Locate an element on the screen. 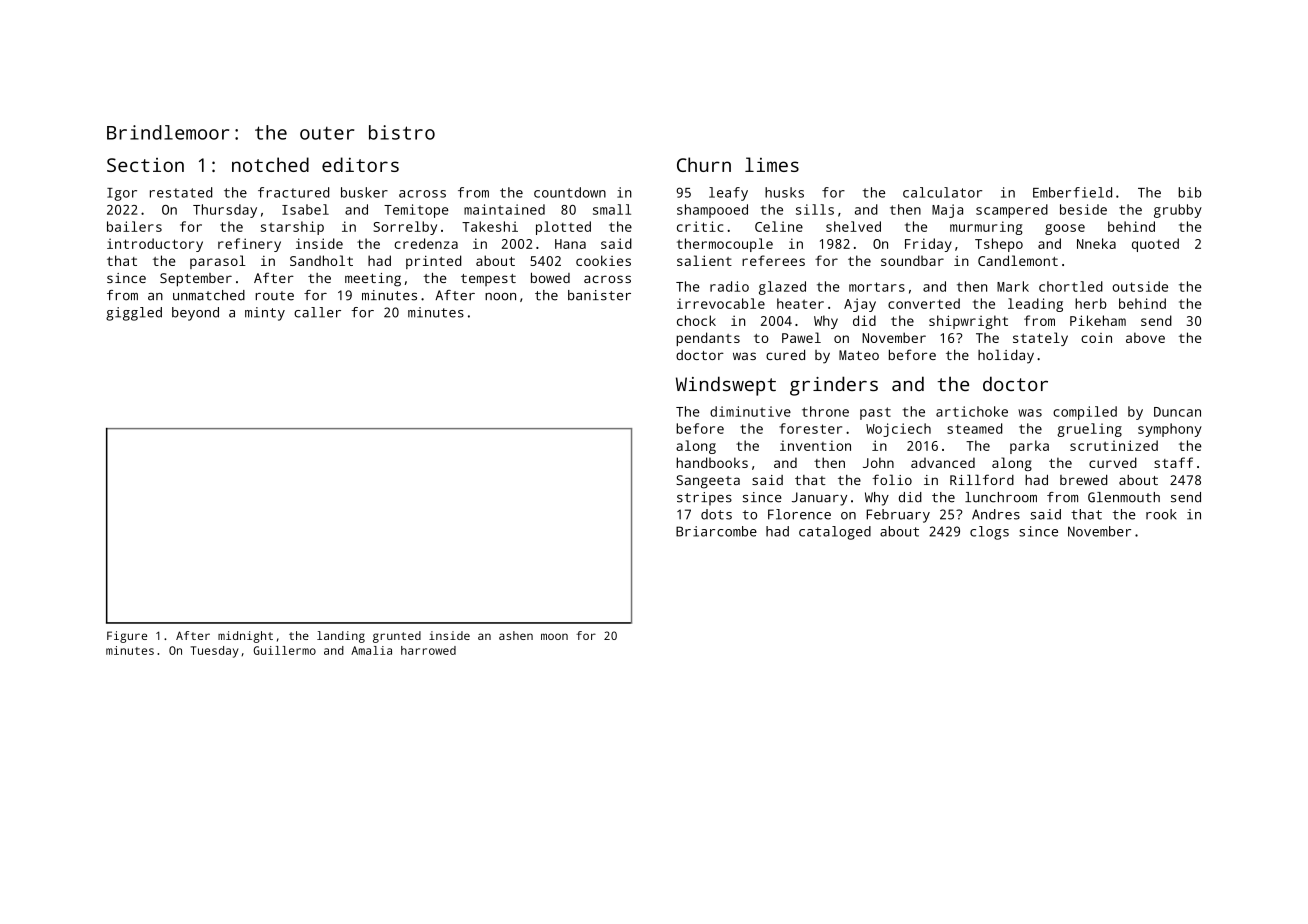 The height and width of the screenshot is (924, 1308). landing is located at coordinates (341, 637).
